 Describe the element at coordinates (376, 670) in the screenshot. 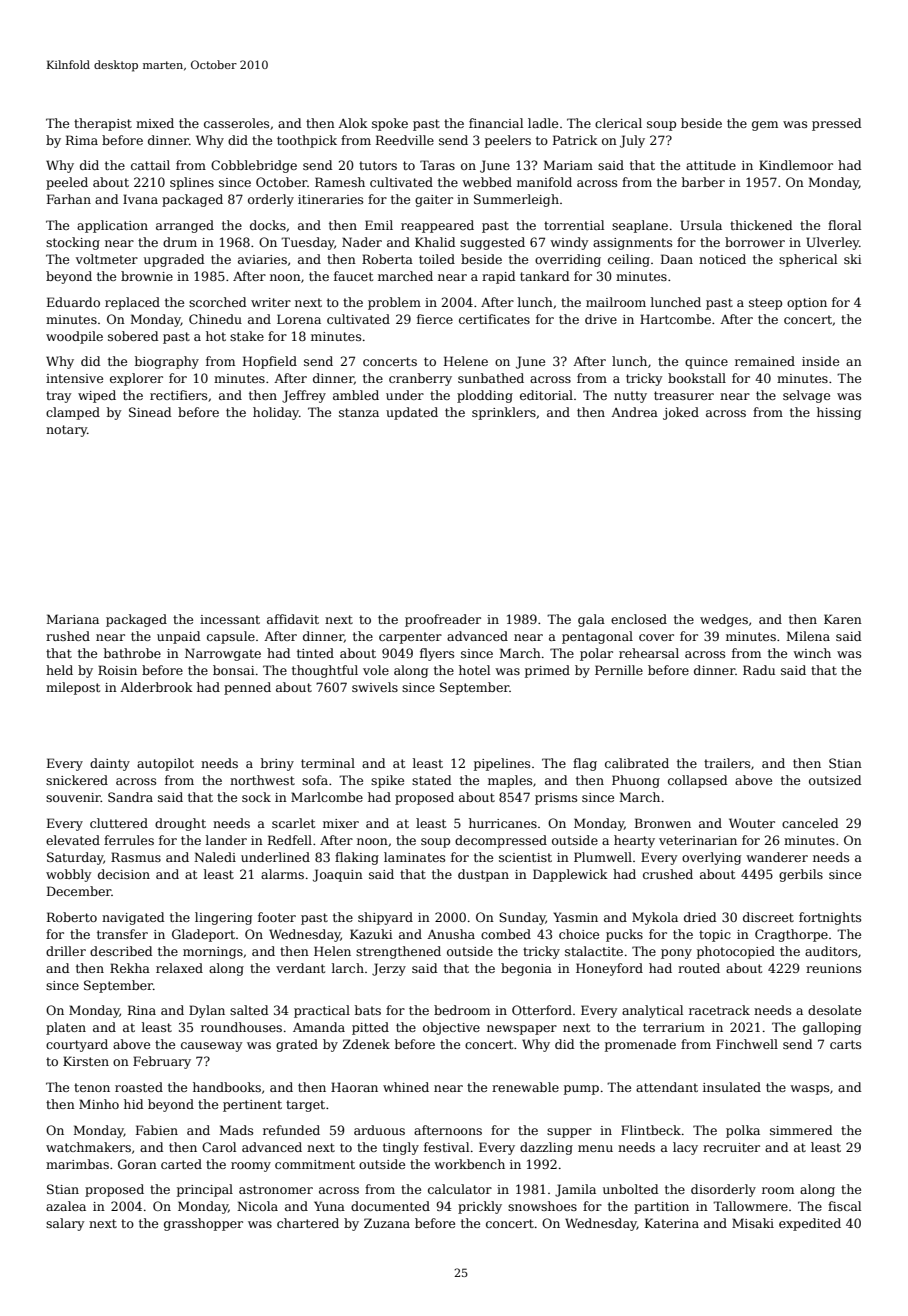

I see `vole` at that location.
